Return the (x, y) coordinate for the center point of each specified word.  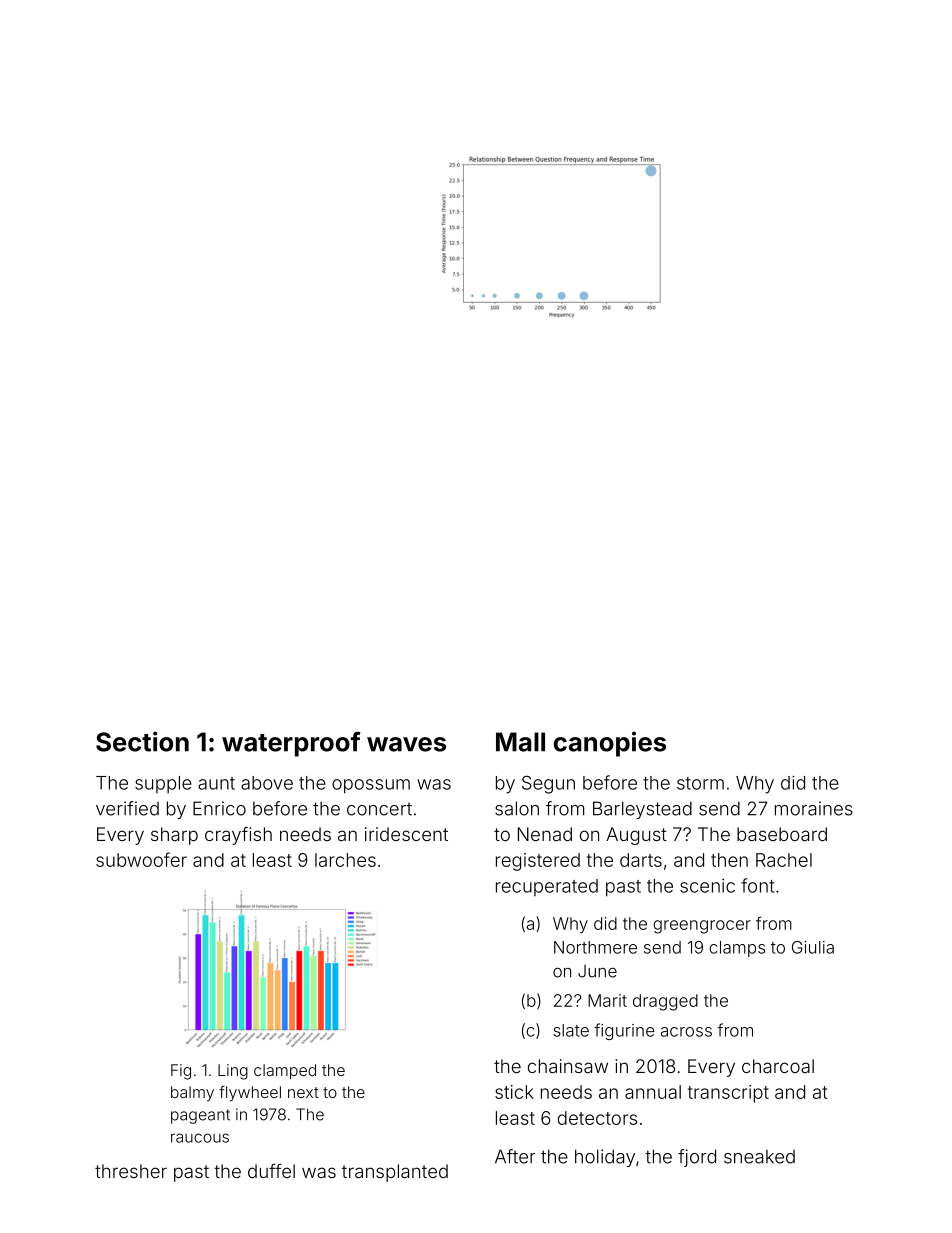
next (303, 1092)
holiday (605, 1158)
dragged (665, 1002)
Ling (233, 1072)
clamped (285, 1072)
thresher (131, 1171)
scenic (707, 886)
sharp (174, 836)
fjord (697, 1158)
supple (163, 785)
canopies (610, 744)
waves (406, 744)
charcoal (778, 1066)
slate (571, 1030)
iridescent (406, 834)
